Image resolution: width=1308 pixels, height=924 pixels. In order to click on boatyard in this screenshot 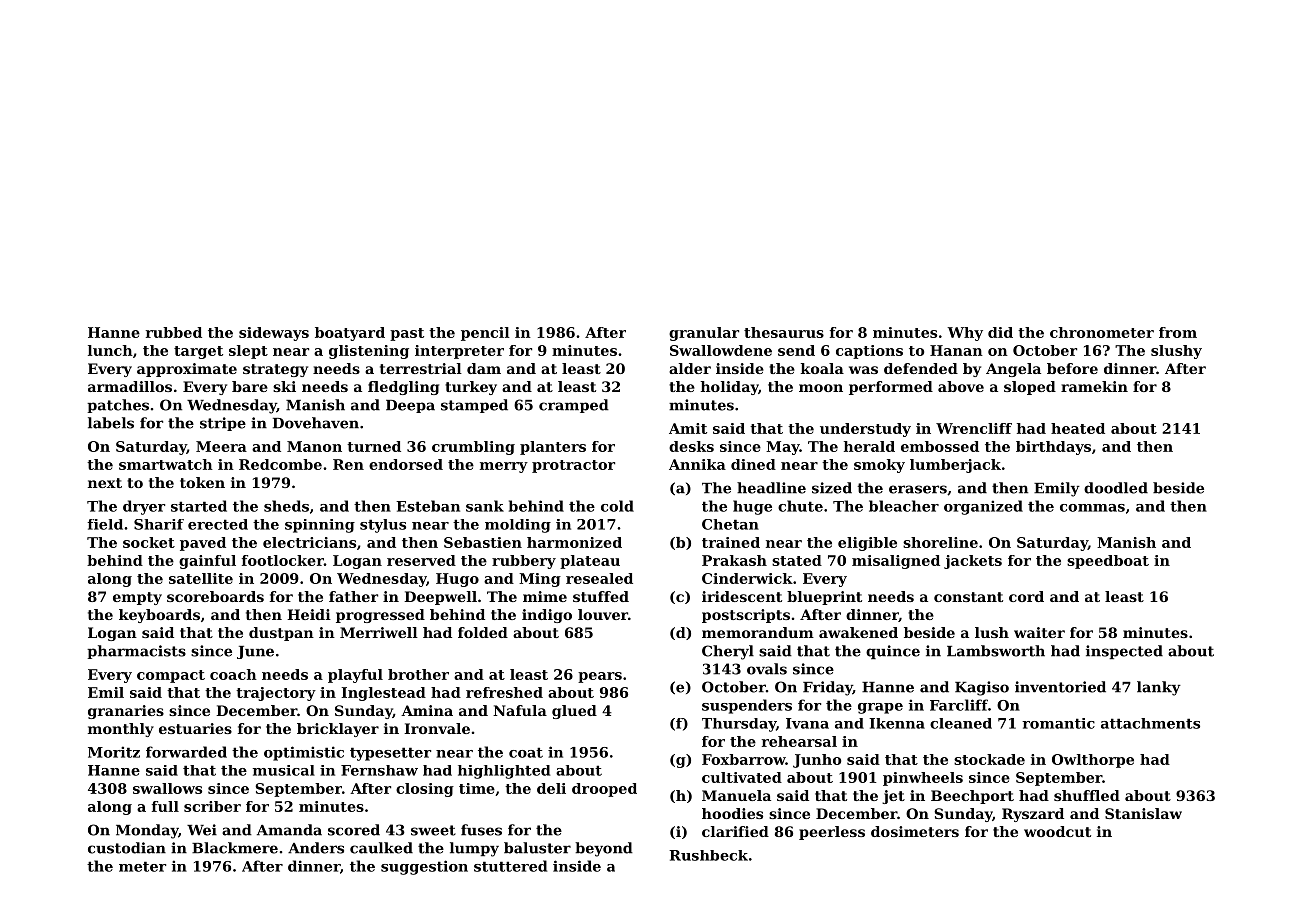, I will do `click(350, 334)`.
